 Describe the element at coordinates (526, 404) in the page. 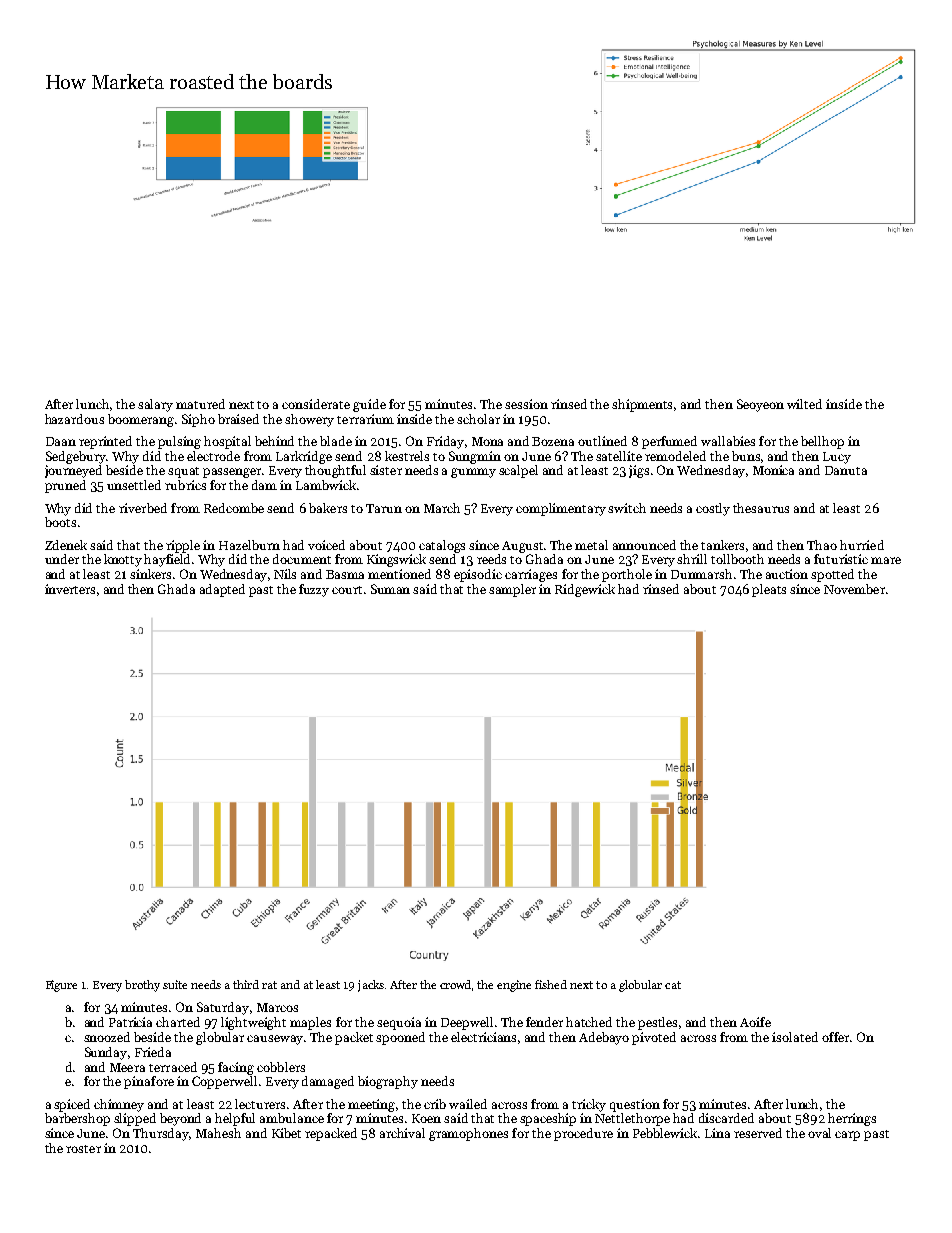

I see `session` at that location.
